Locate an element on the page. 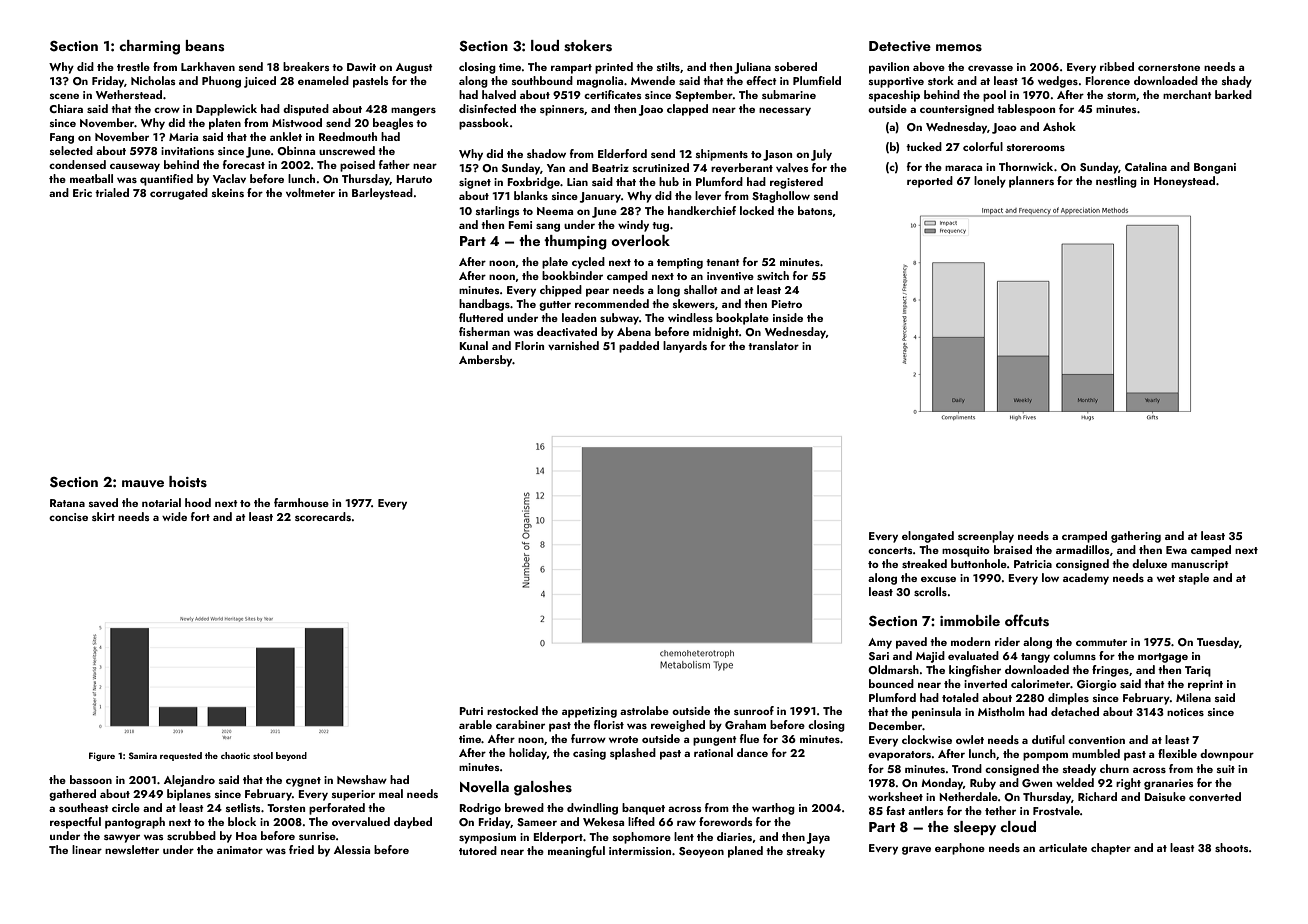 This image has width=1308, height=924. evaporators is located at coordinates (899, 756).
